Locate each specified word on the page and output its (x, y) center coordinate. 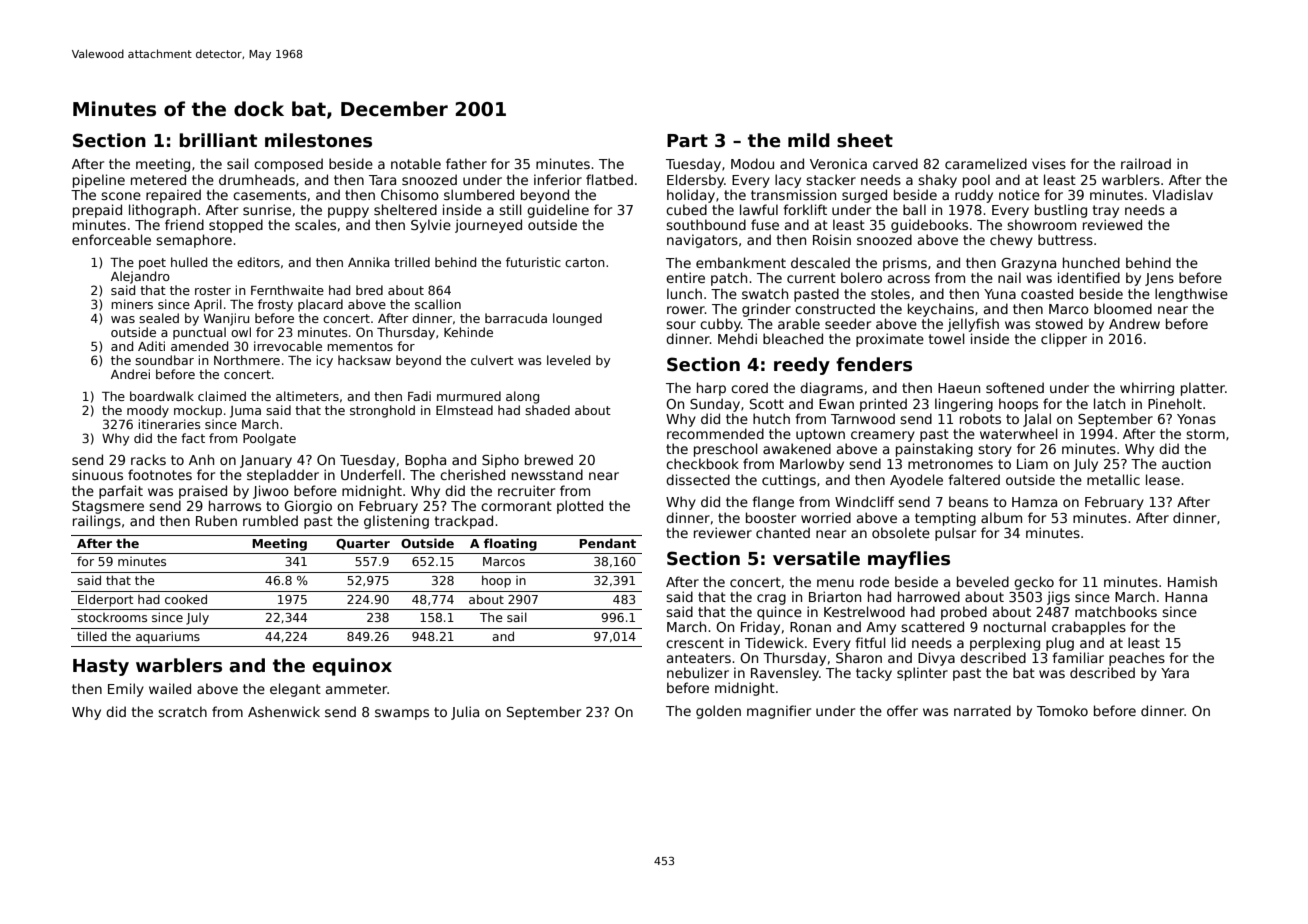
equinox (352, 667)
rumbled (270, 520)
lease (1163, 479)
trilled (412, 262)
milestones (318, 140)
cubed (686, 209)
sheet (865, 140)
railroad (1146, 163)
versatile (816, 558)
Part (687, 141)
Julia (465, 713)
